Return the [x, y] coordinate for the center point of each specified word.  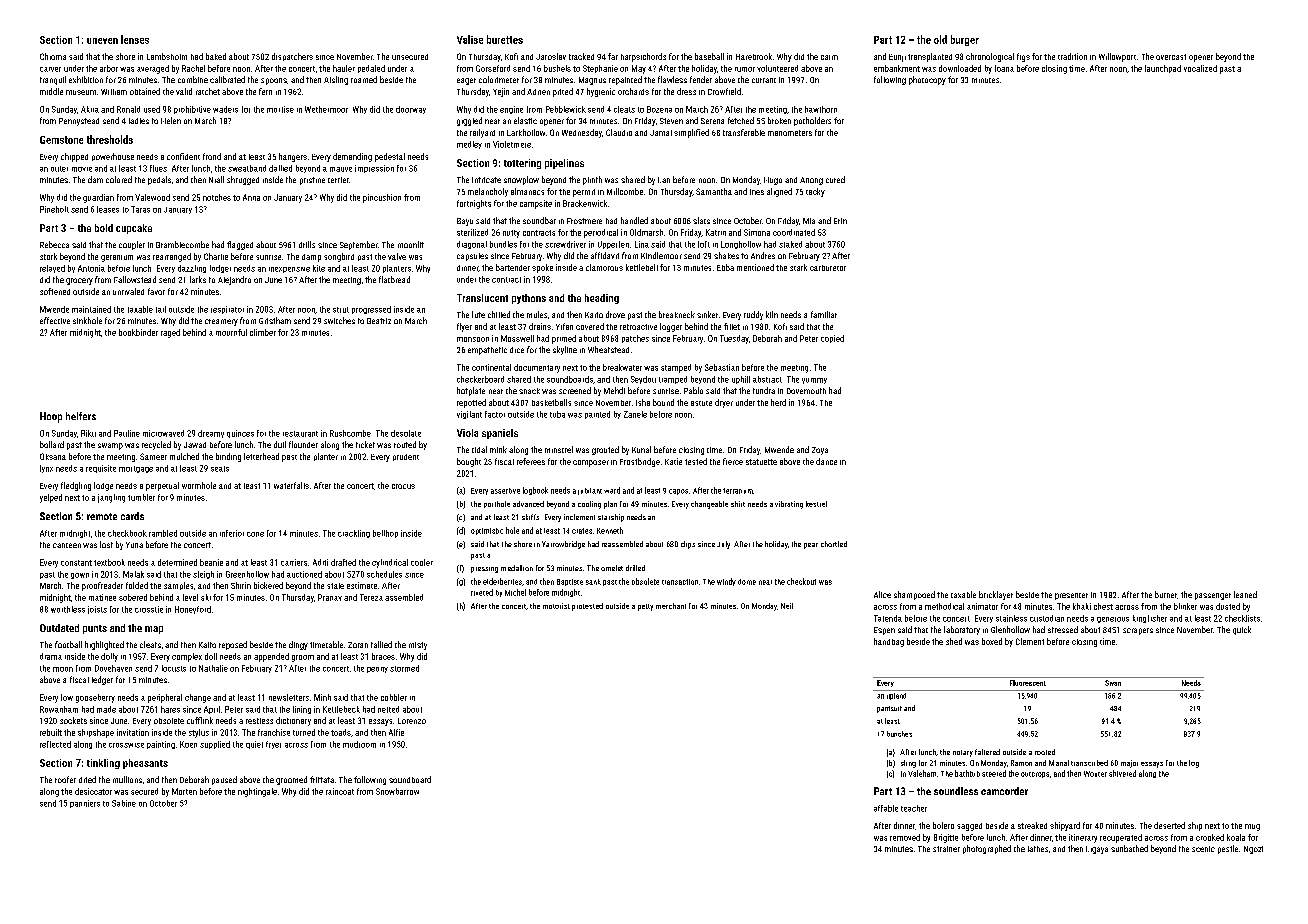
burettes [505, 39]
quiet [254, 745]
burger [965, 40]
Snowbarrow [397, 791]
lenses [135, 39]
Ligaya [1097, 850]
